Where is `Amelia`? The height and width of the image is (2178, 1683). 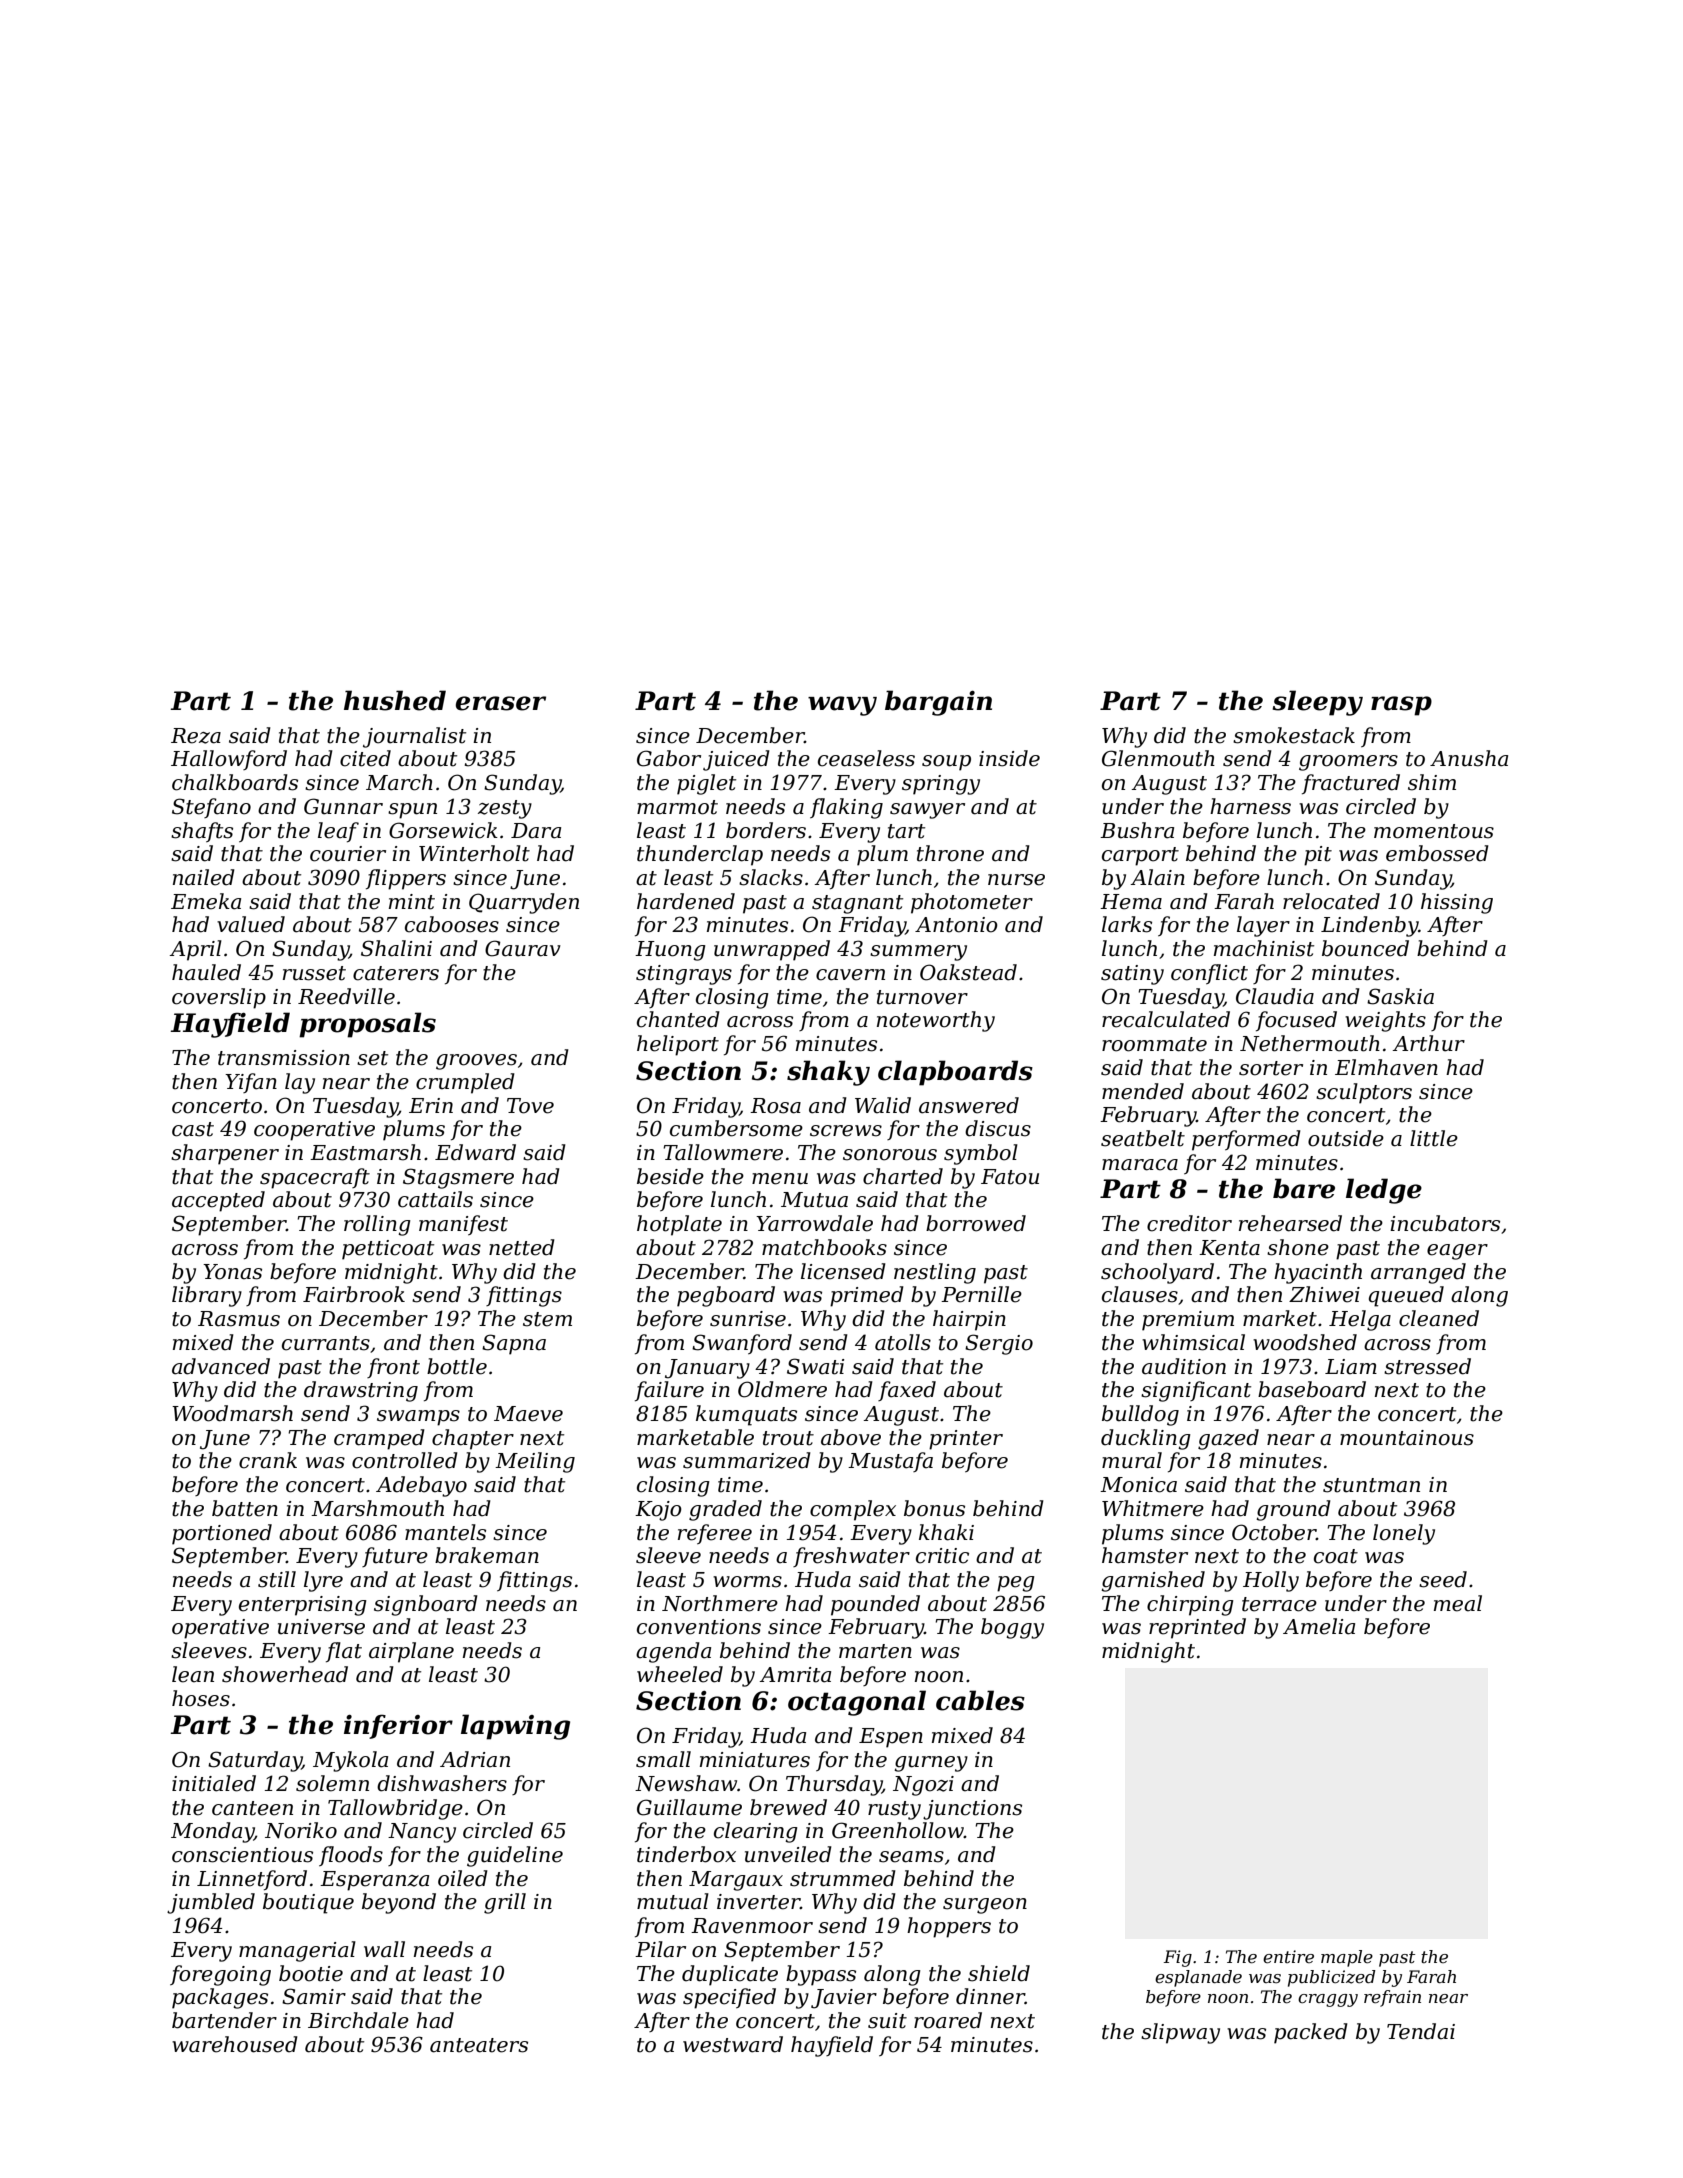 Amelia is located at coordinates (1319, 1626).
